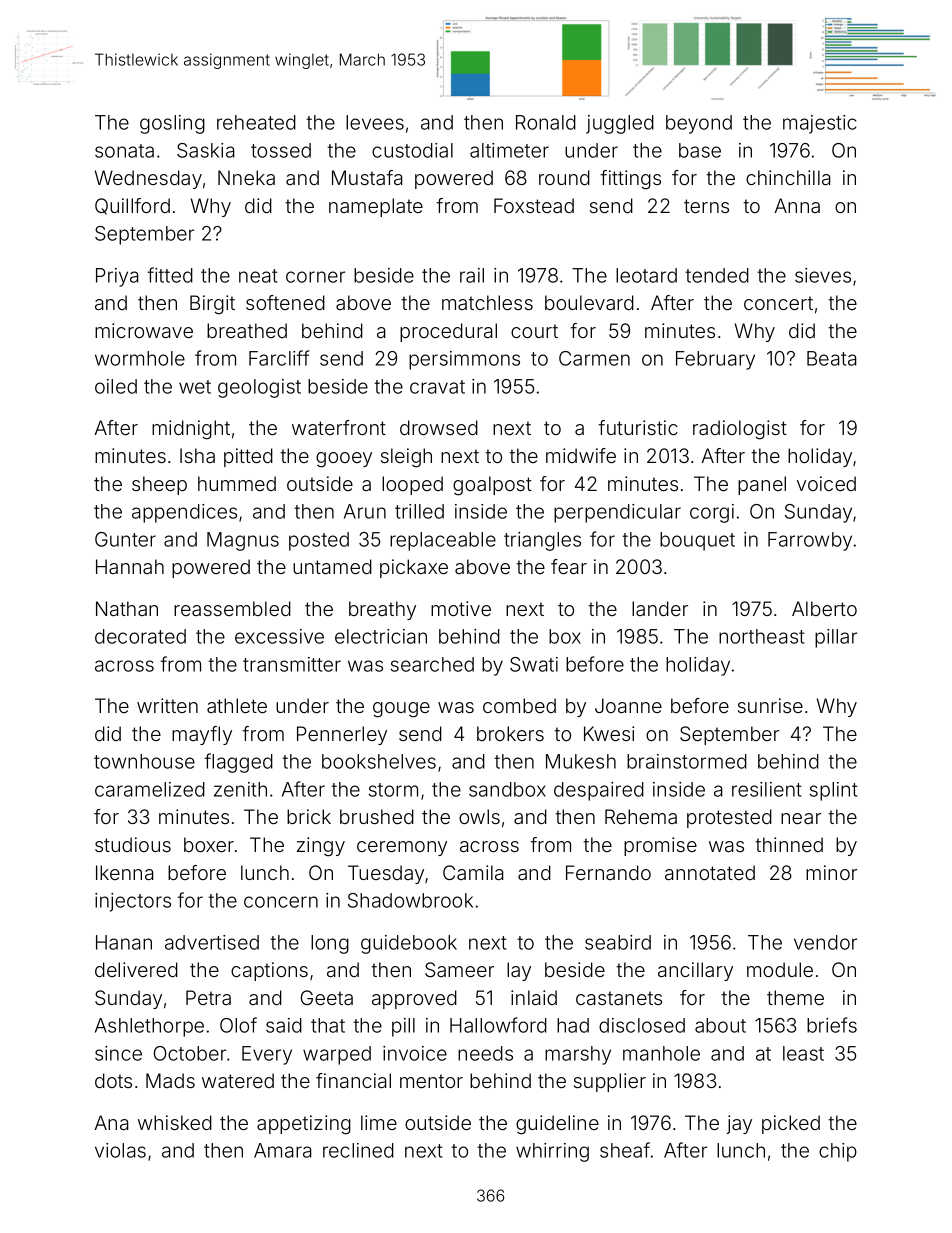  I want to click on reheated, so click(256, 122).
